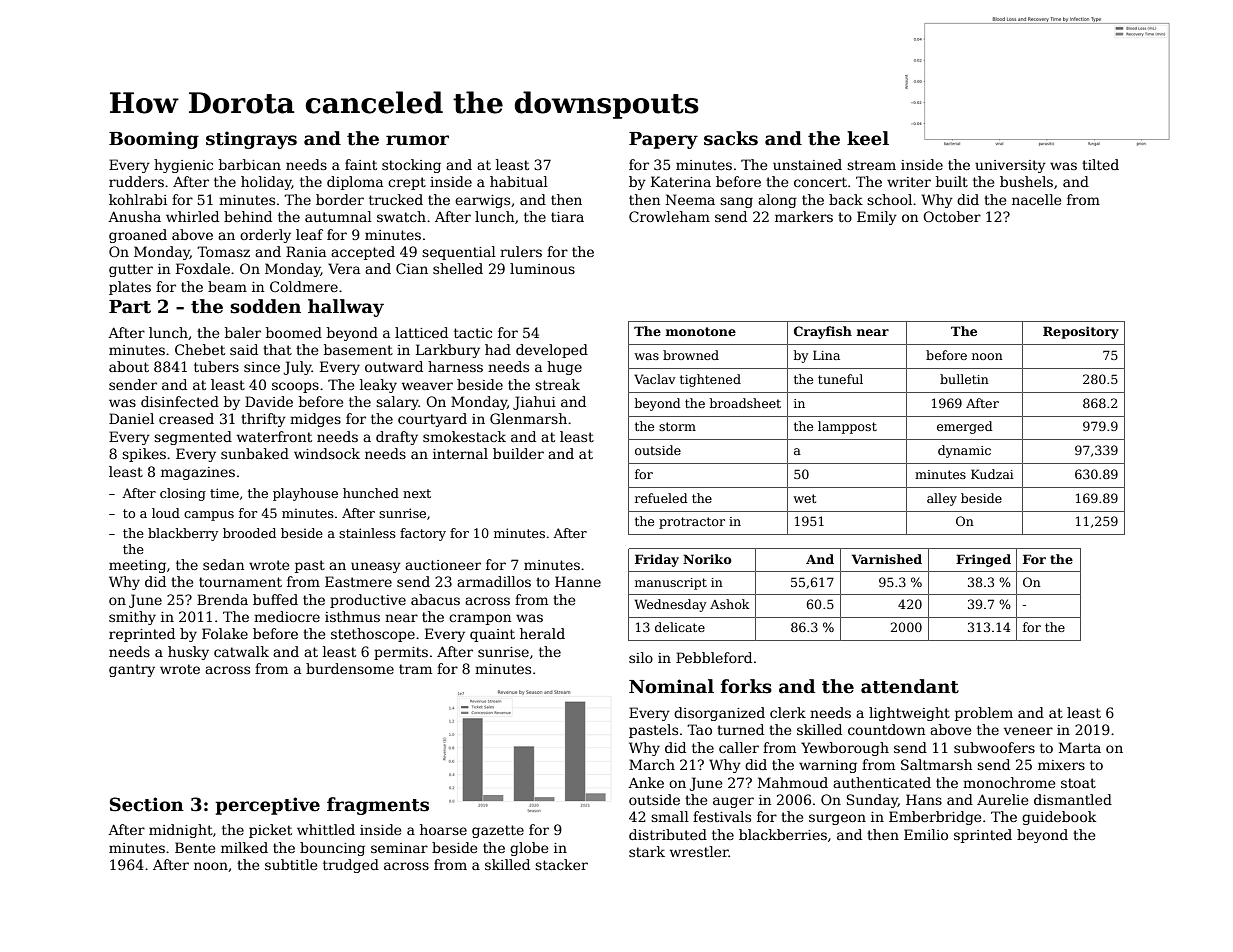 The width and height of the document is (1233, 952). I want to click on surgeon, so click(837, 819).
